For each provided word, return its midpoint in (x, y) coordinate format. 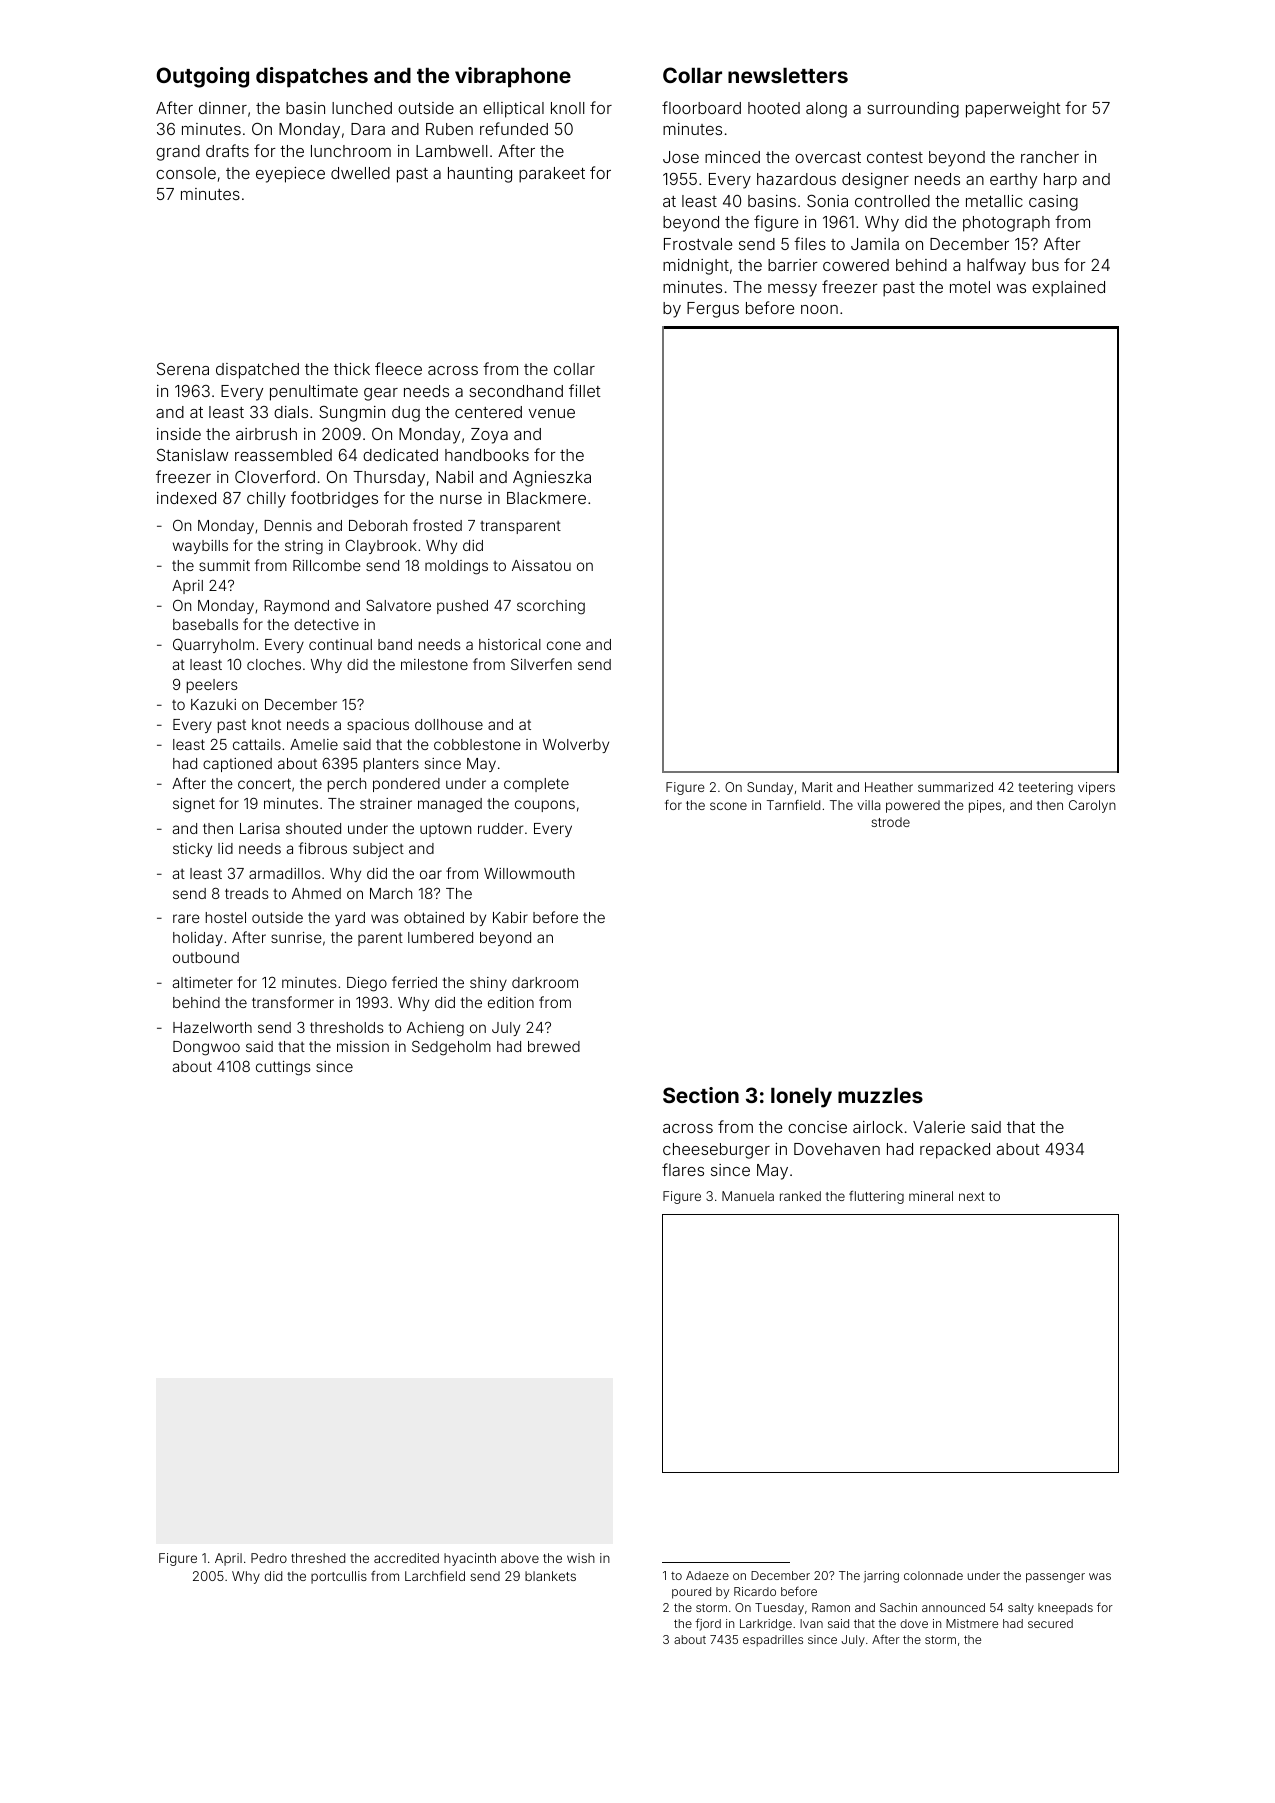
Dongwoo (206, 1048)
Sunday (770, 788)
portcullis (339, 1577)
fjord (708, 1624)
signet (194, 805)
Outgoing (202, 77)
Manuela (748, 1196)
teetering (1045, 788)
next (972, 1196)
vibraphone (513, 77)
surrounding (913, 110)
